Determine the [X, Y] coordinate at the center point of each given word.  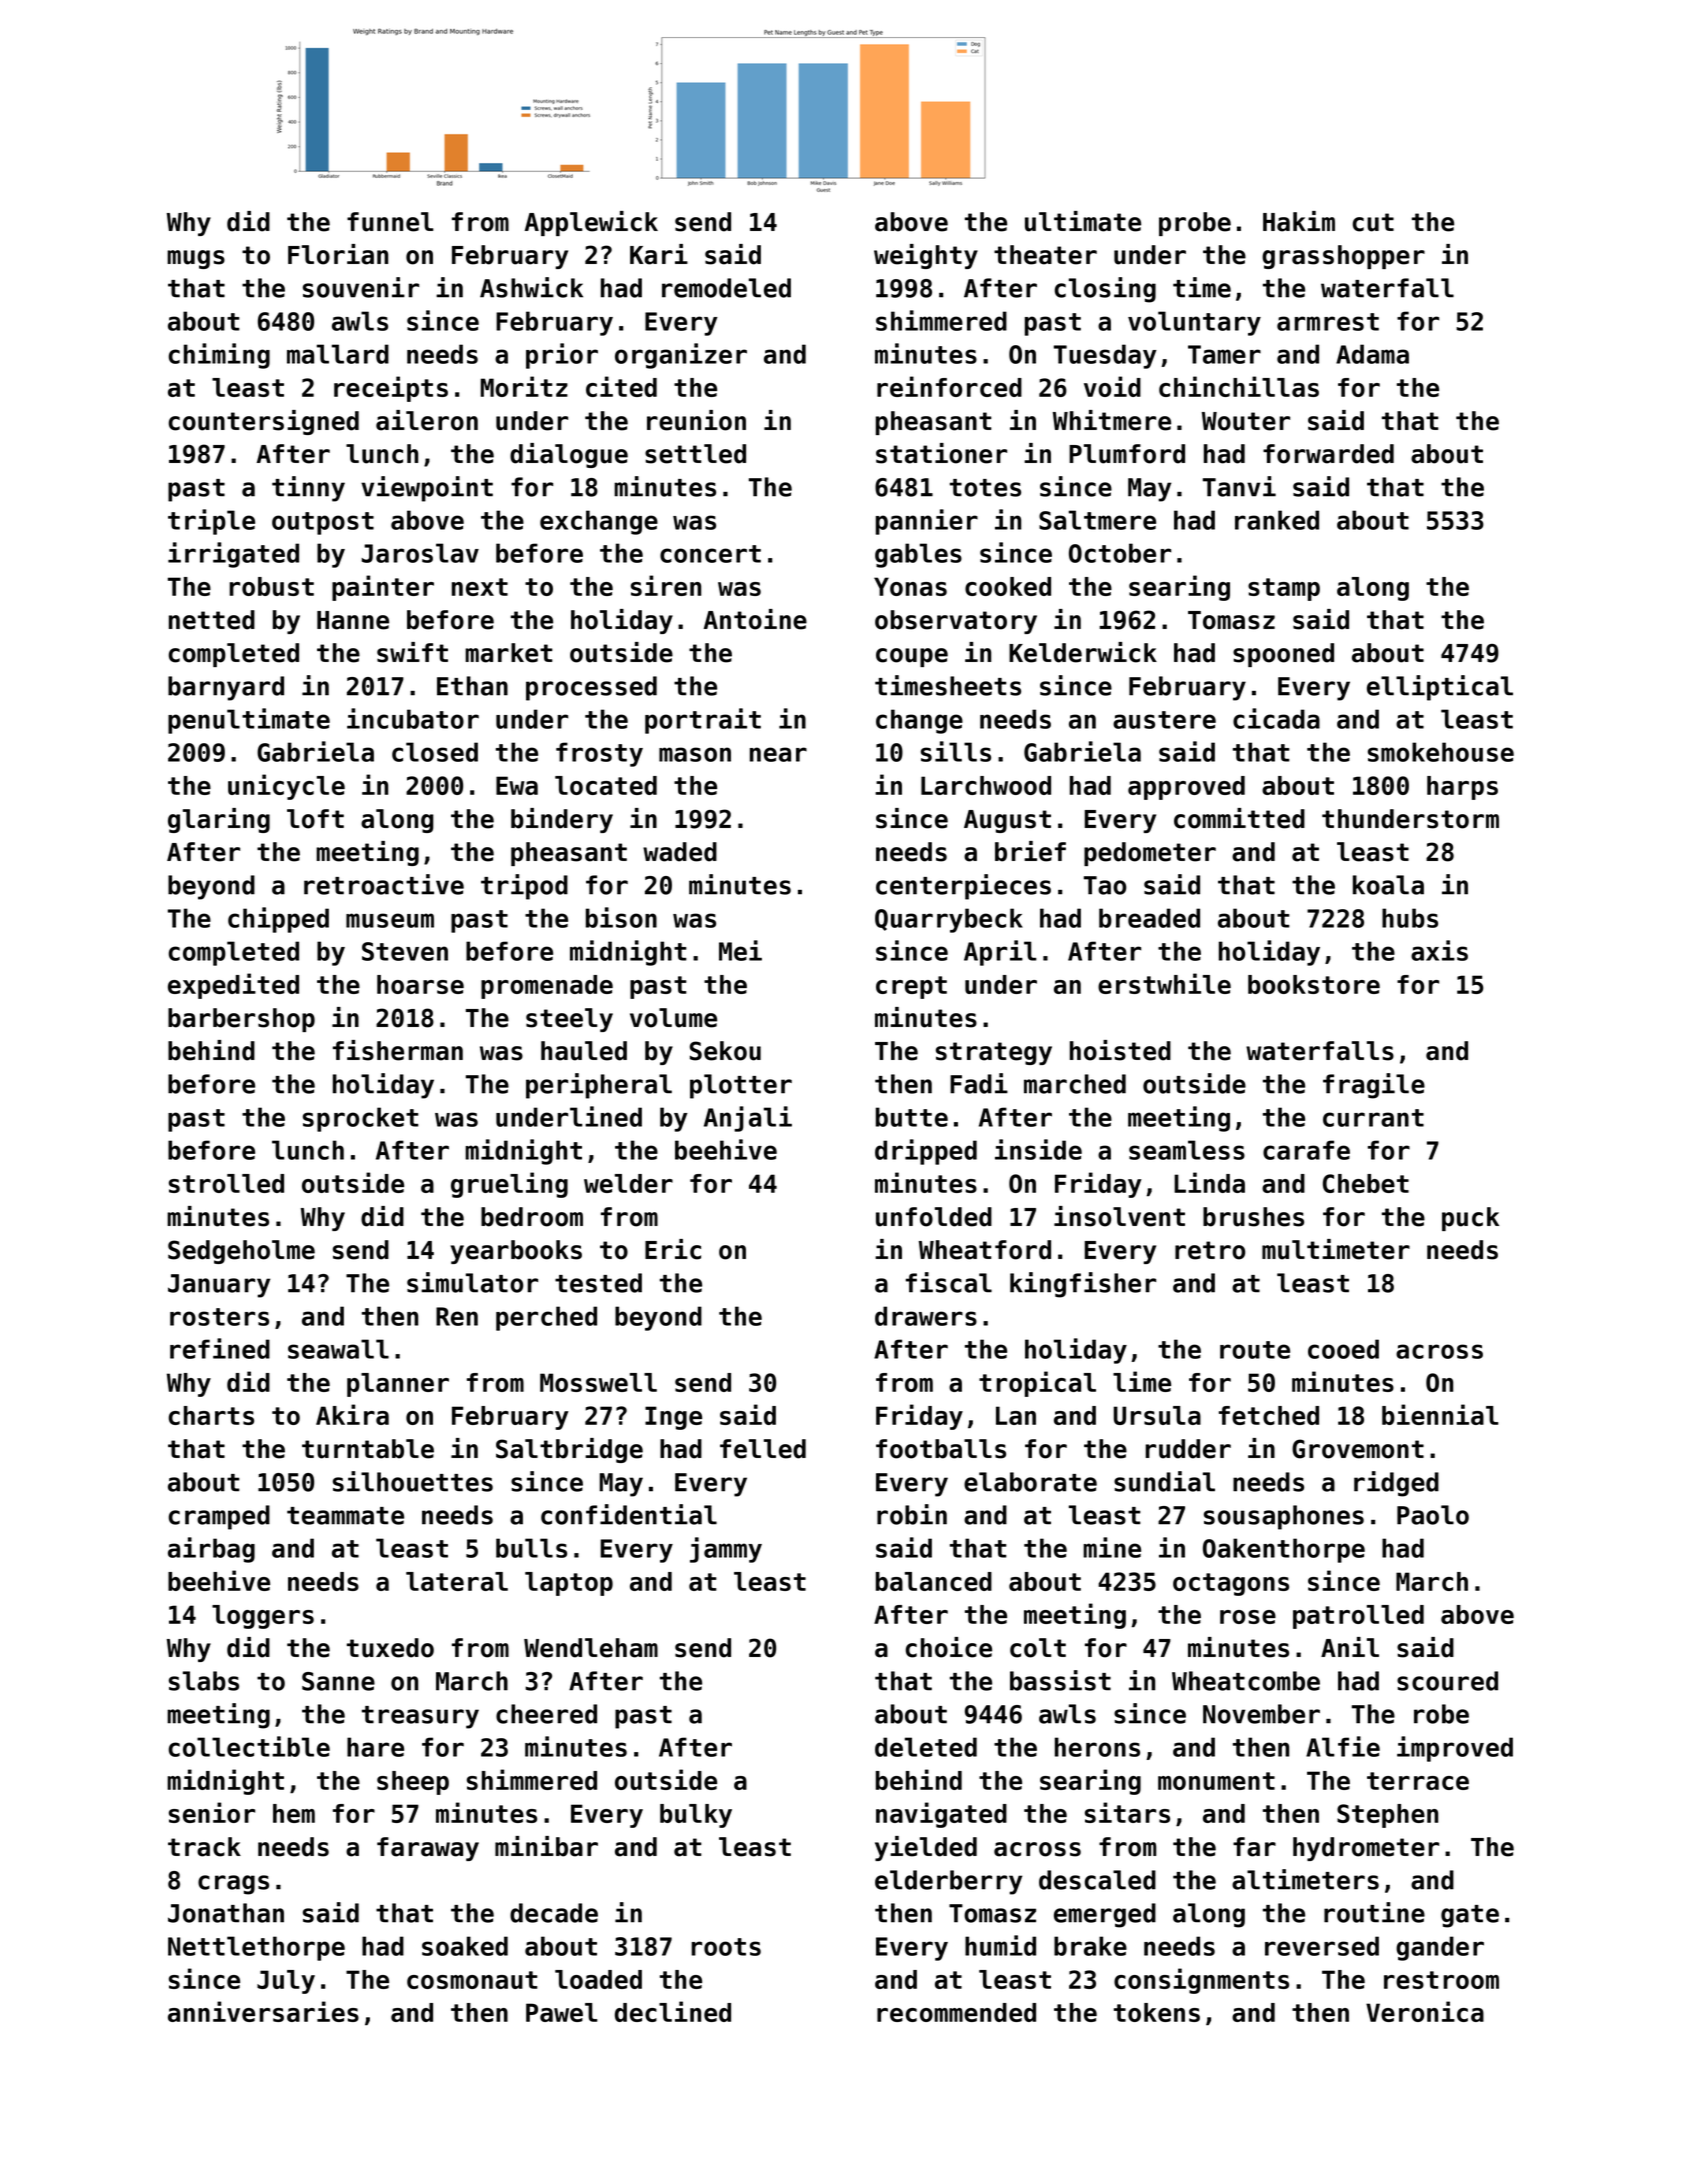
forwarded [1328, 454]
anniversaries [263, 2011]
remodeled [726, 288]
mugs [196, 259]
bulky [696, 1816]
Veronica [1425, 2011]
